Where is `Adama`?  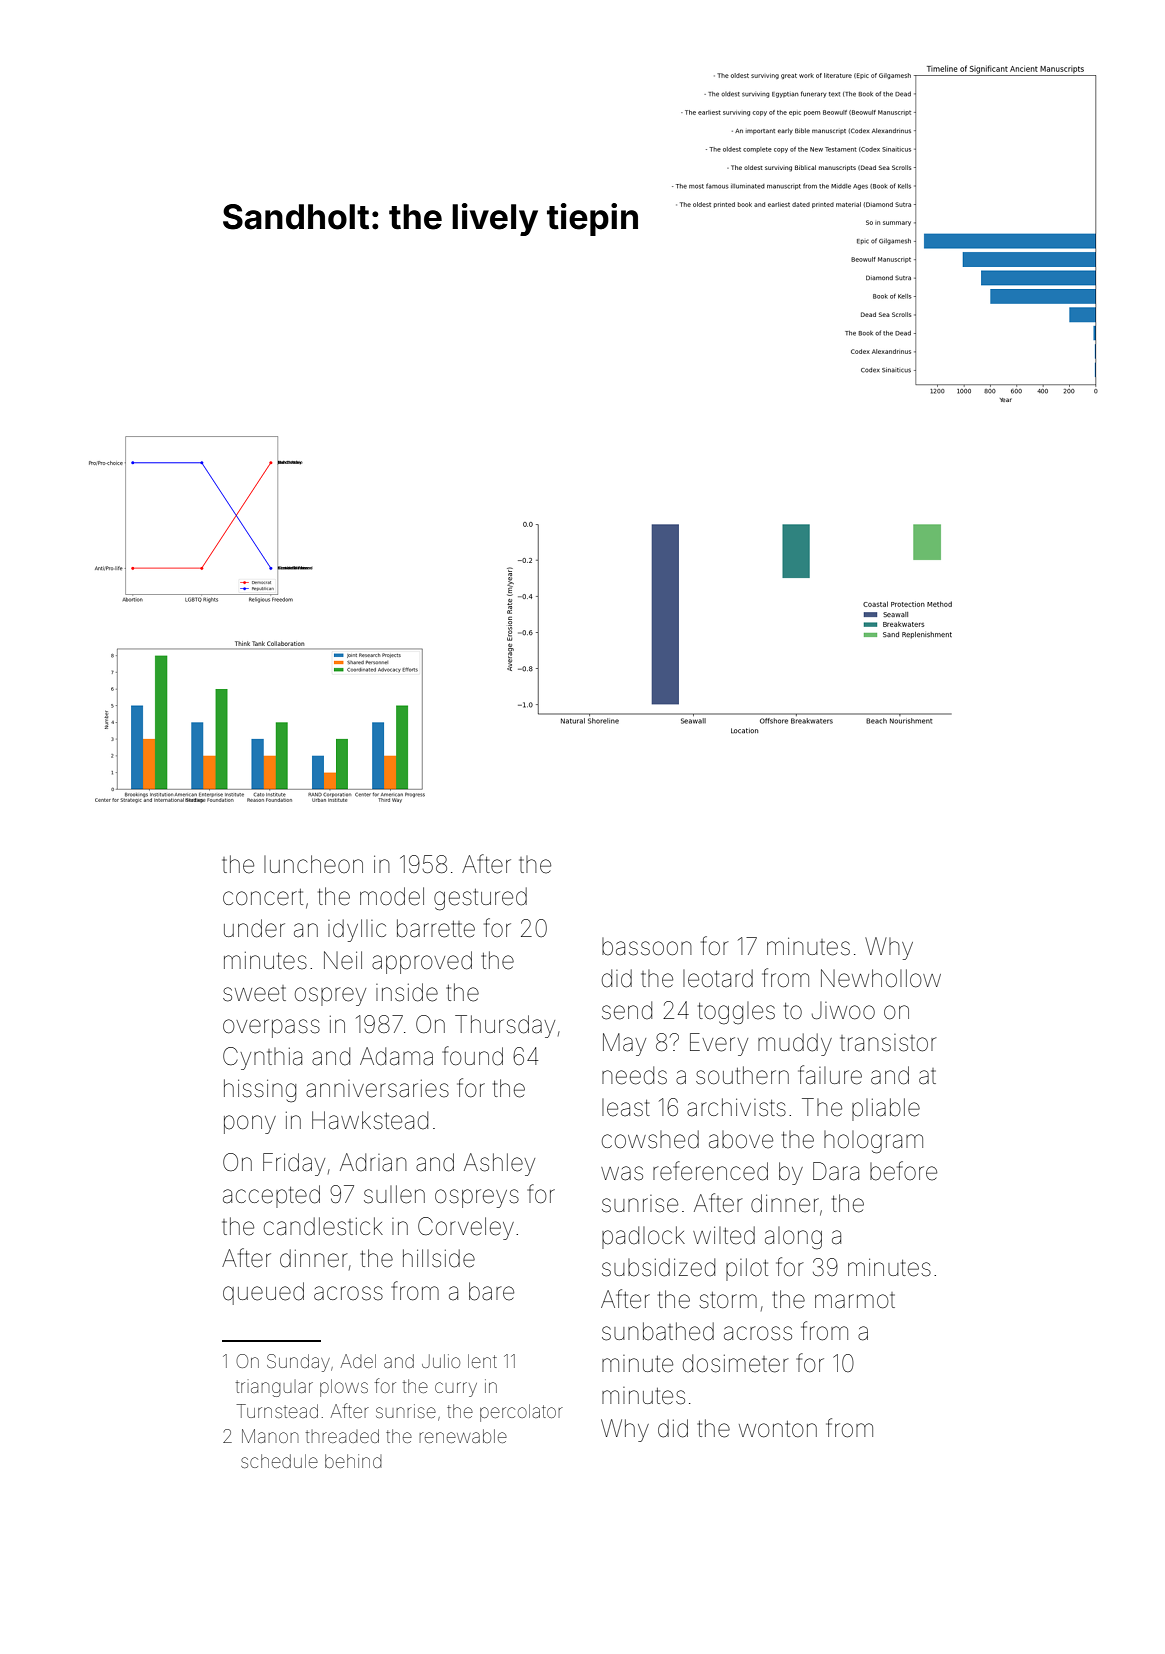 Adama is located at coordinates (396, 1056).
